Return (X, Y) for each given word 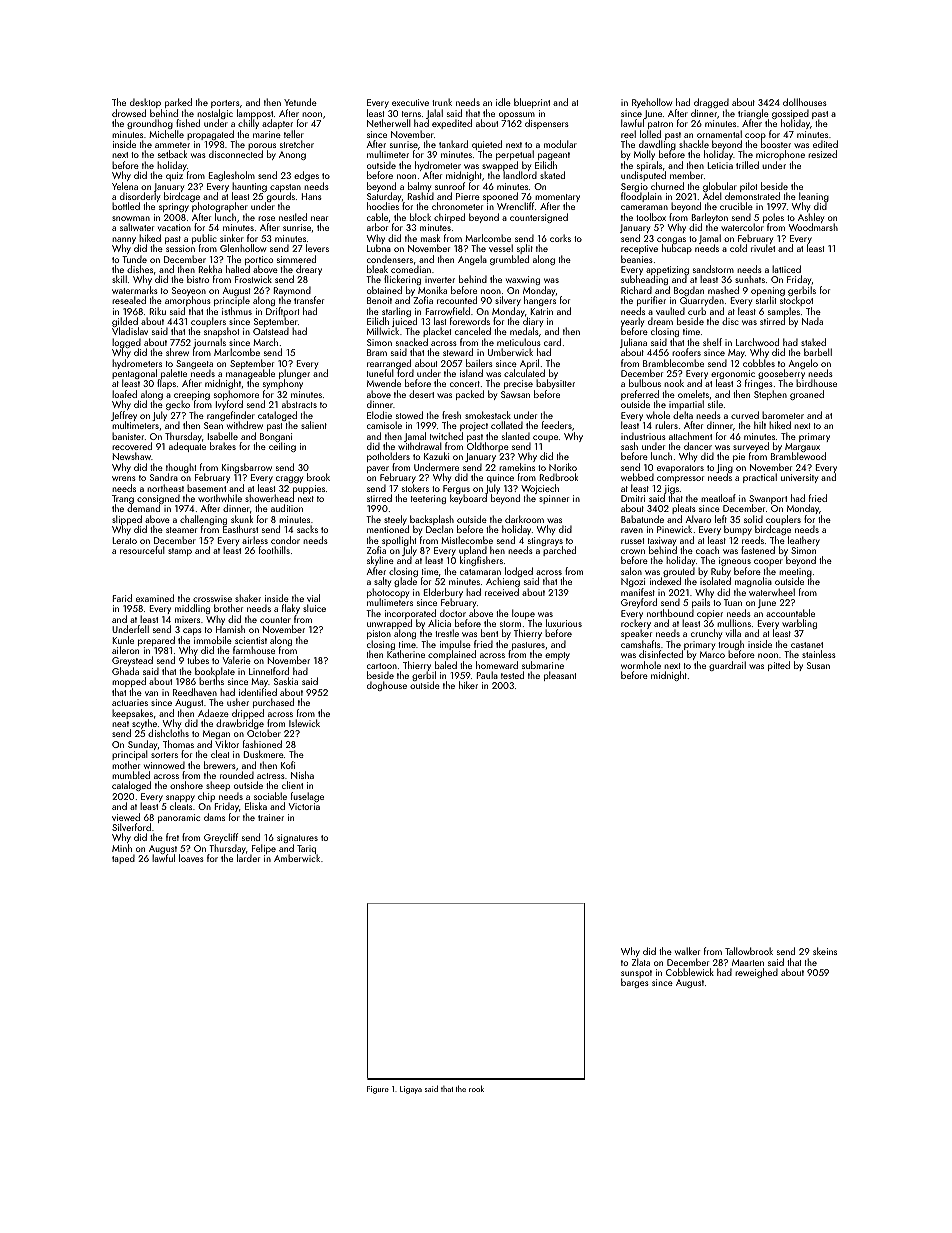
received (502, 592)
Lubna (379, 248)
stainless (819, 654)
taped (123, 859)
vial (313, 598)
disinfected (661, 654)
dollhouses (805, 102)
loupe (523, 614)
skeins (825, 951)
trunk (442, 102)
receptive (639, 249)
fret (172, 837)
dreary (309, 270)
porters (225, 104)
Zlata (641, 962)
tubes (198, 660)
